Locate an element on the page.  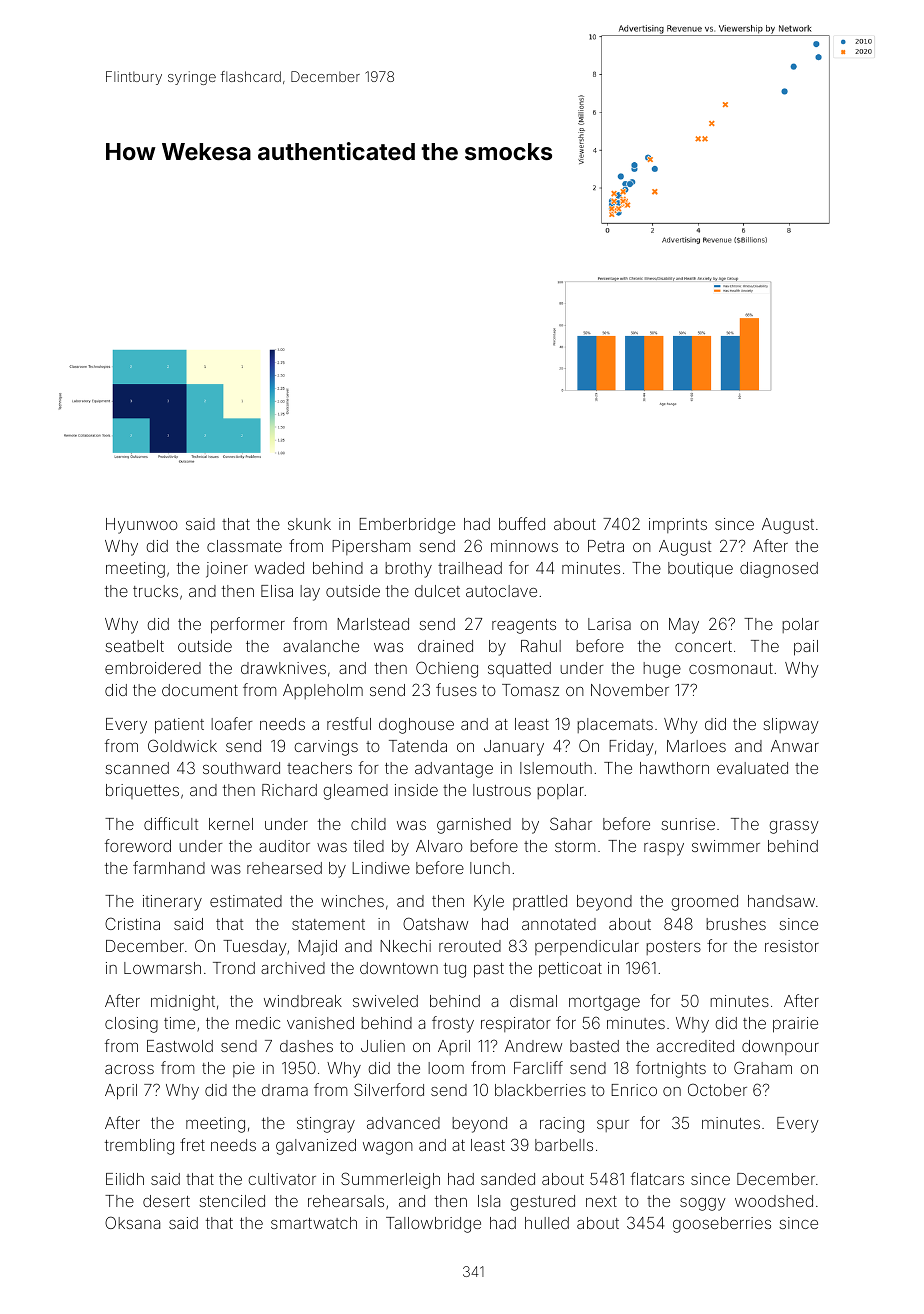
Lowmarsh is located at coordinates (162, 968).
